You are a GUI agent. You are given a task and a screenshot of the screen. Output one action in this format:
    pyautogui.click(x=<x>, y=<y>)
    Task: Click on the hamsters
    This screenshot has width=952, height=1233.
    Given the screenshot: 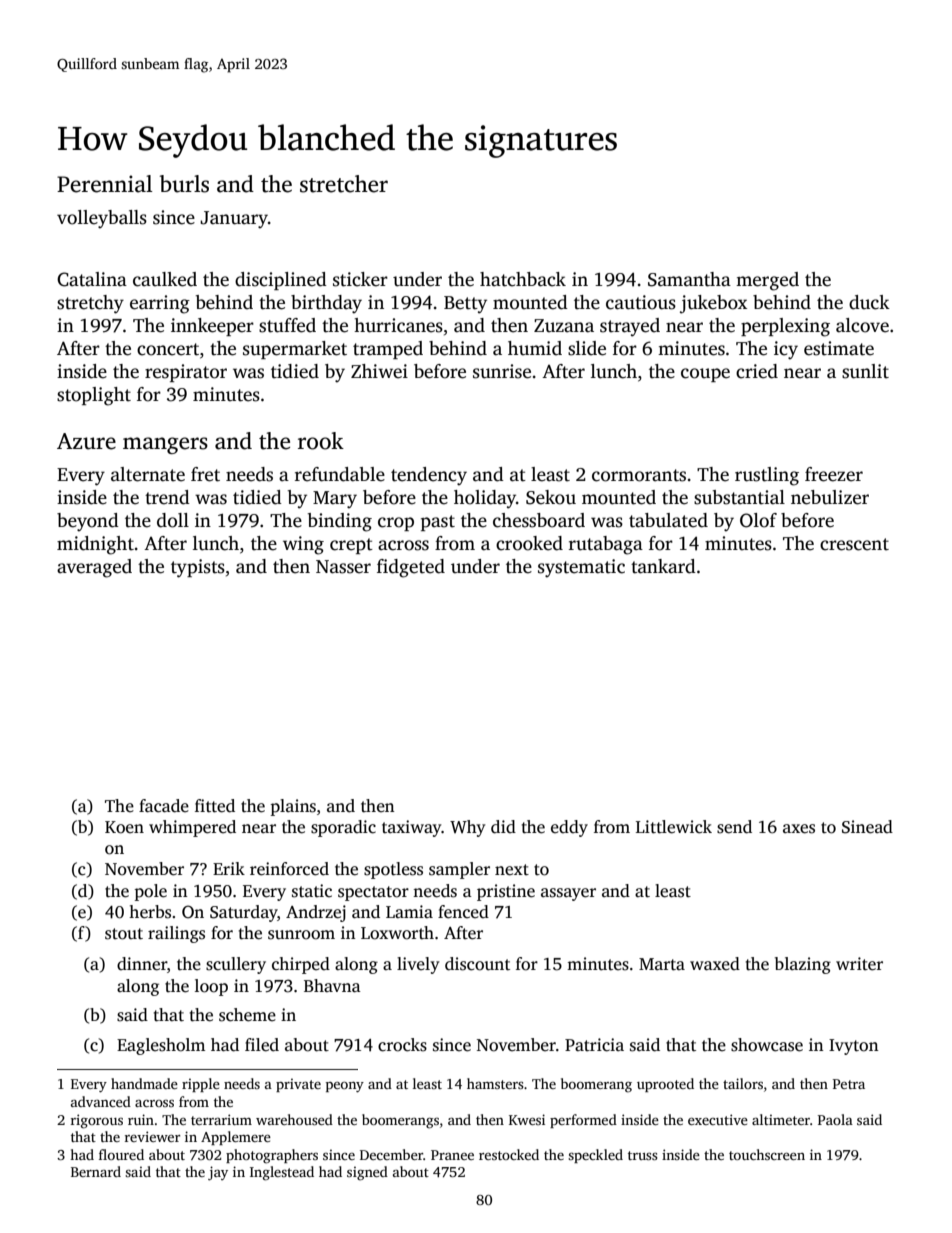 What is the action you would take?
    pyautogui.click(x=495, y=1083)
